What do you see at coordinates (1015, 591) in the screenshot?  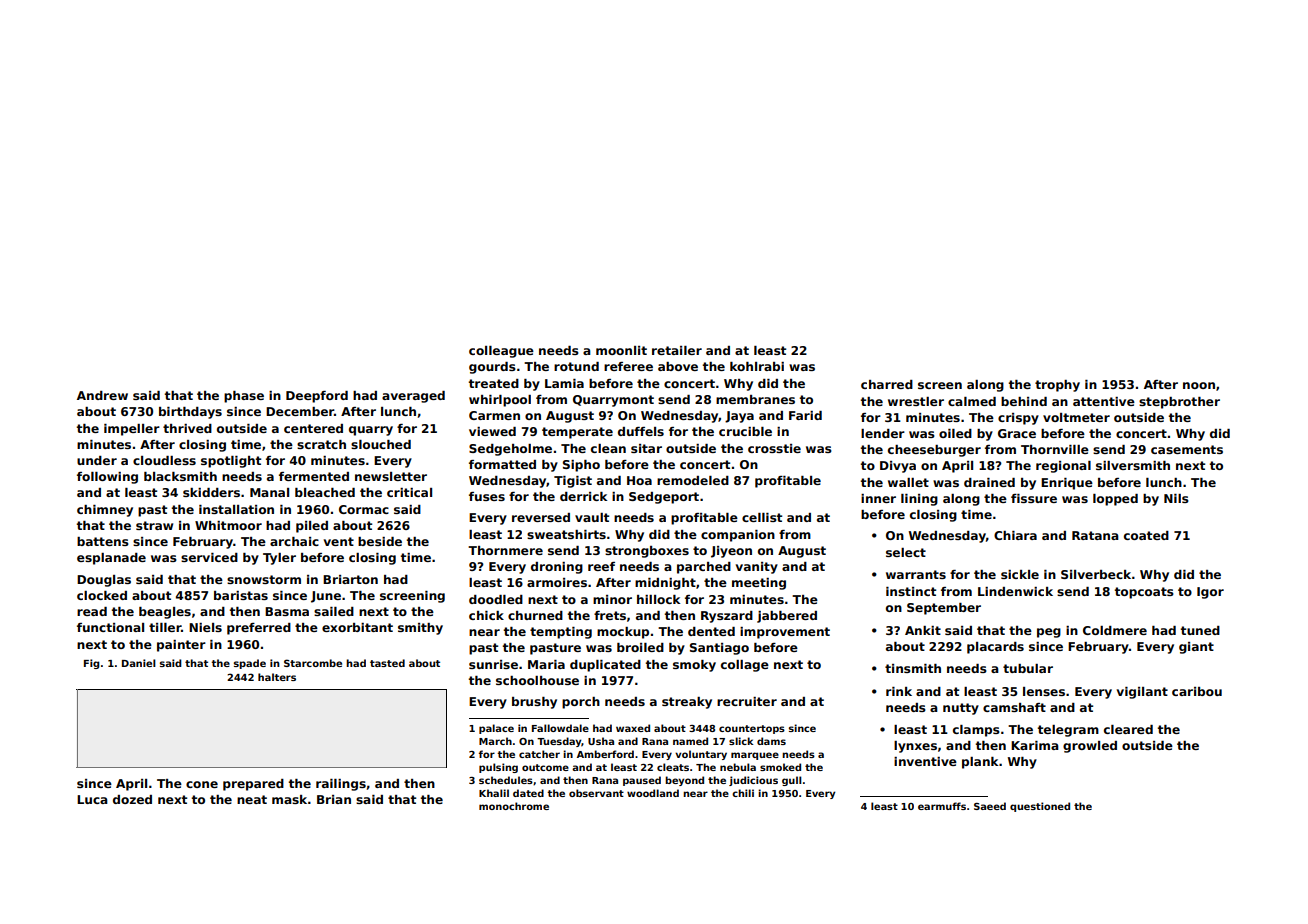 I see `Lindenwick` at bounding box center [1015, 591].
